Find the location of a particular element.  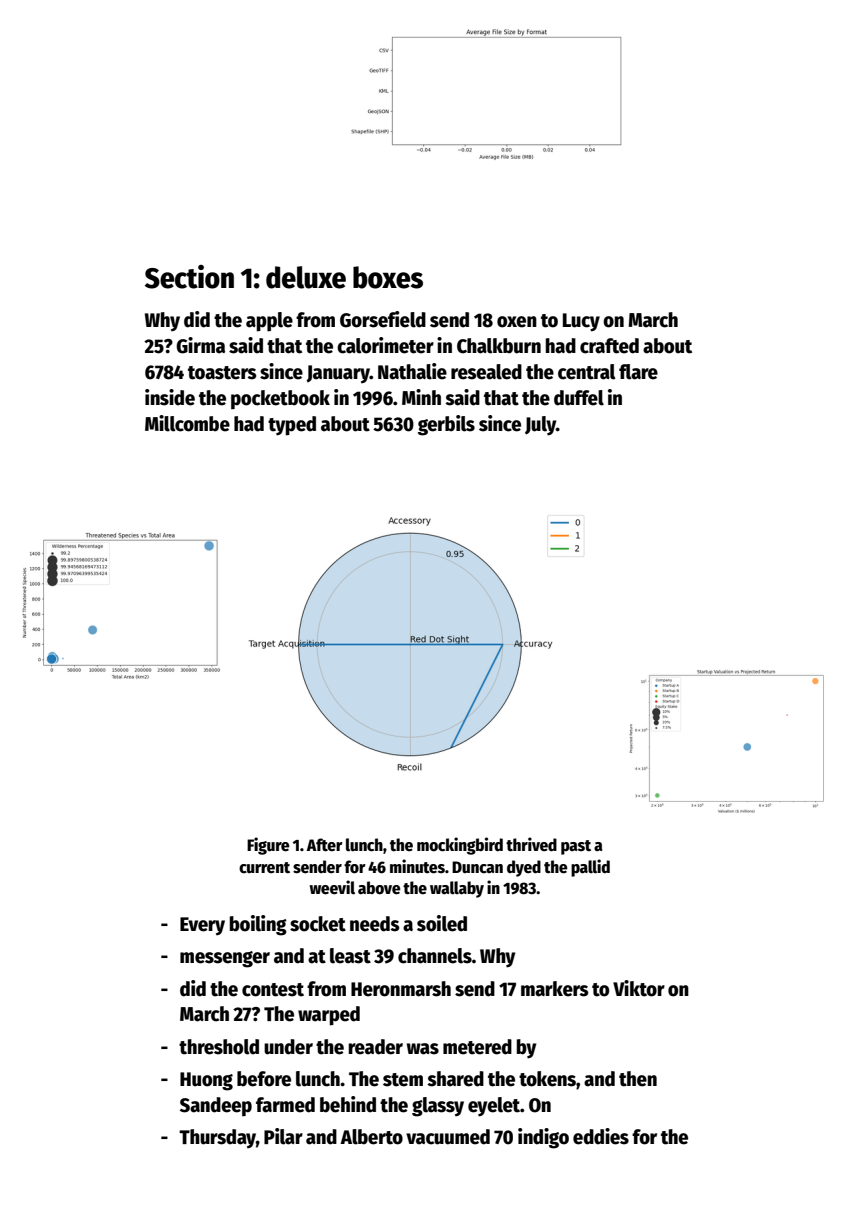

Pilar is located at coordinates (283, 1136).
